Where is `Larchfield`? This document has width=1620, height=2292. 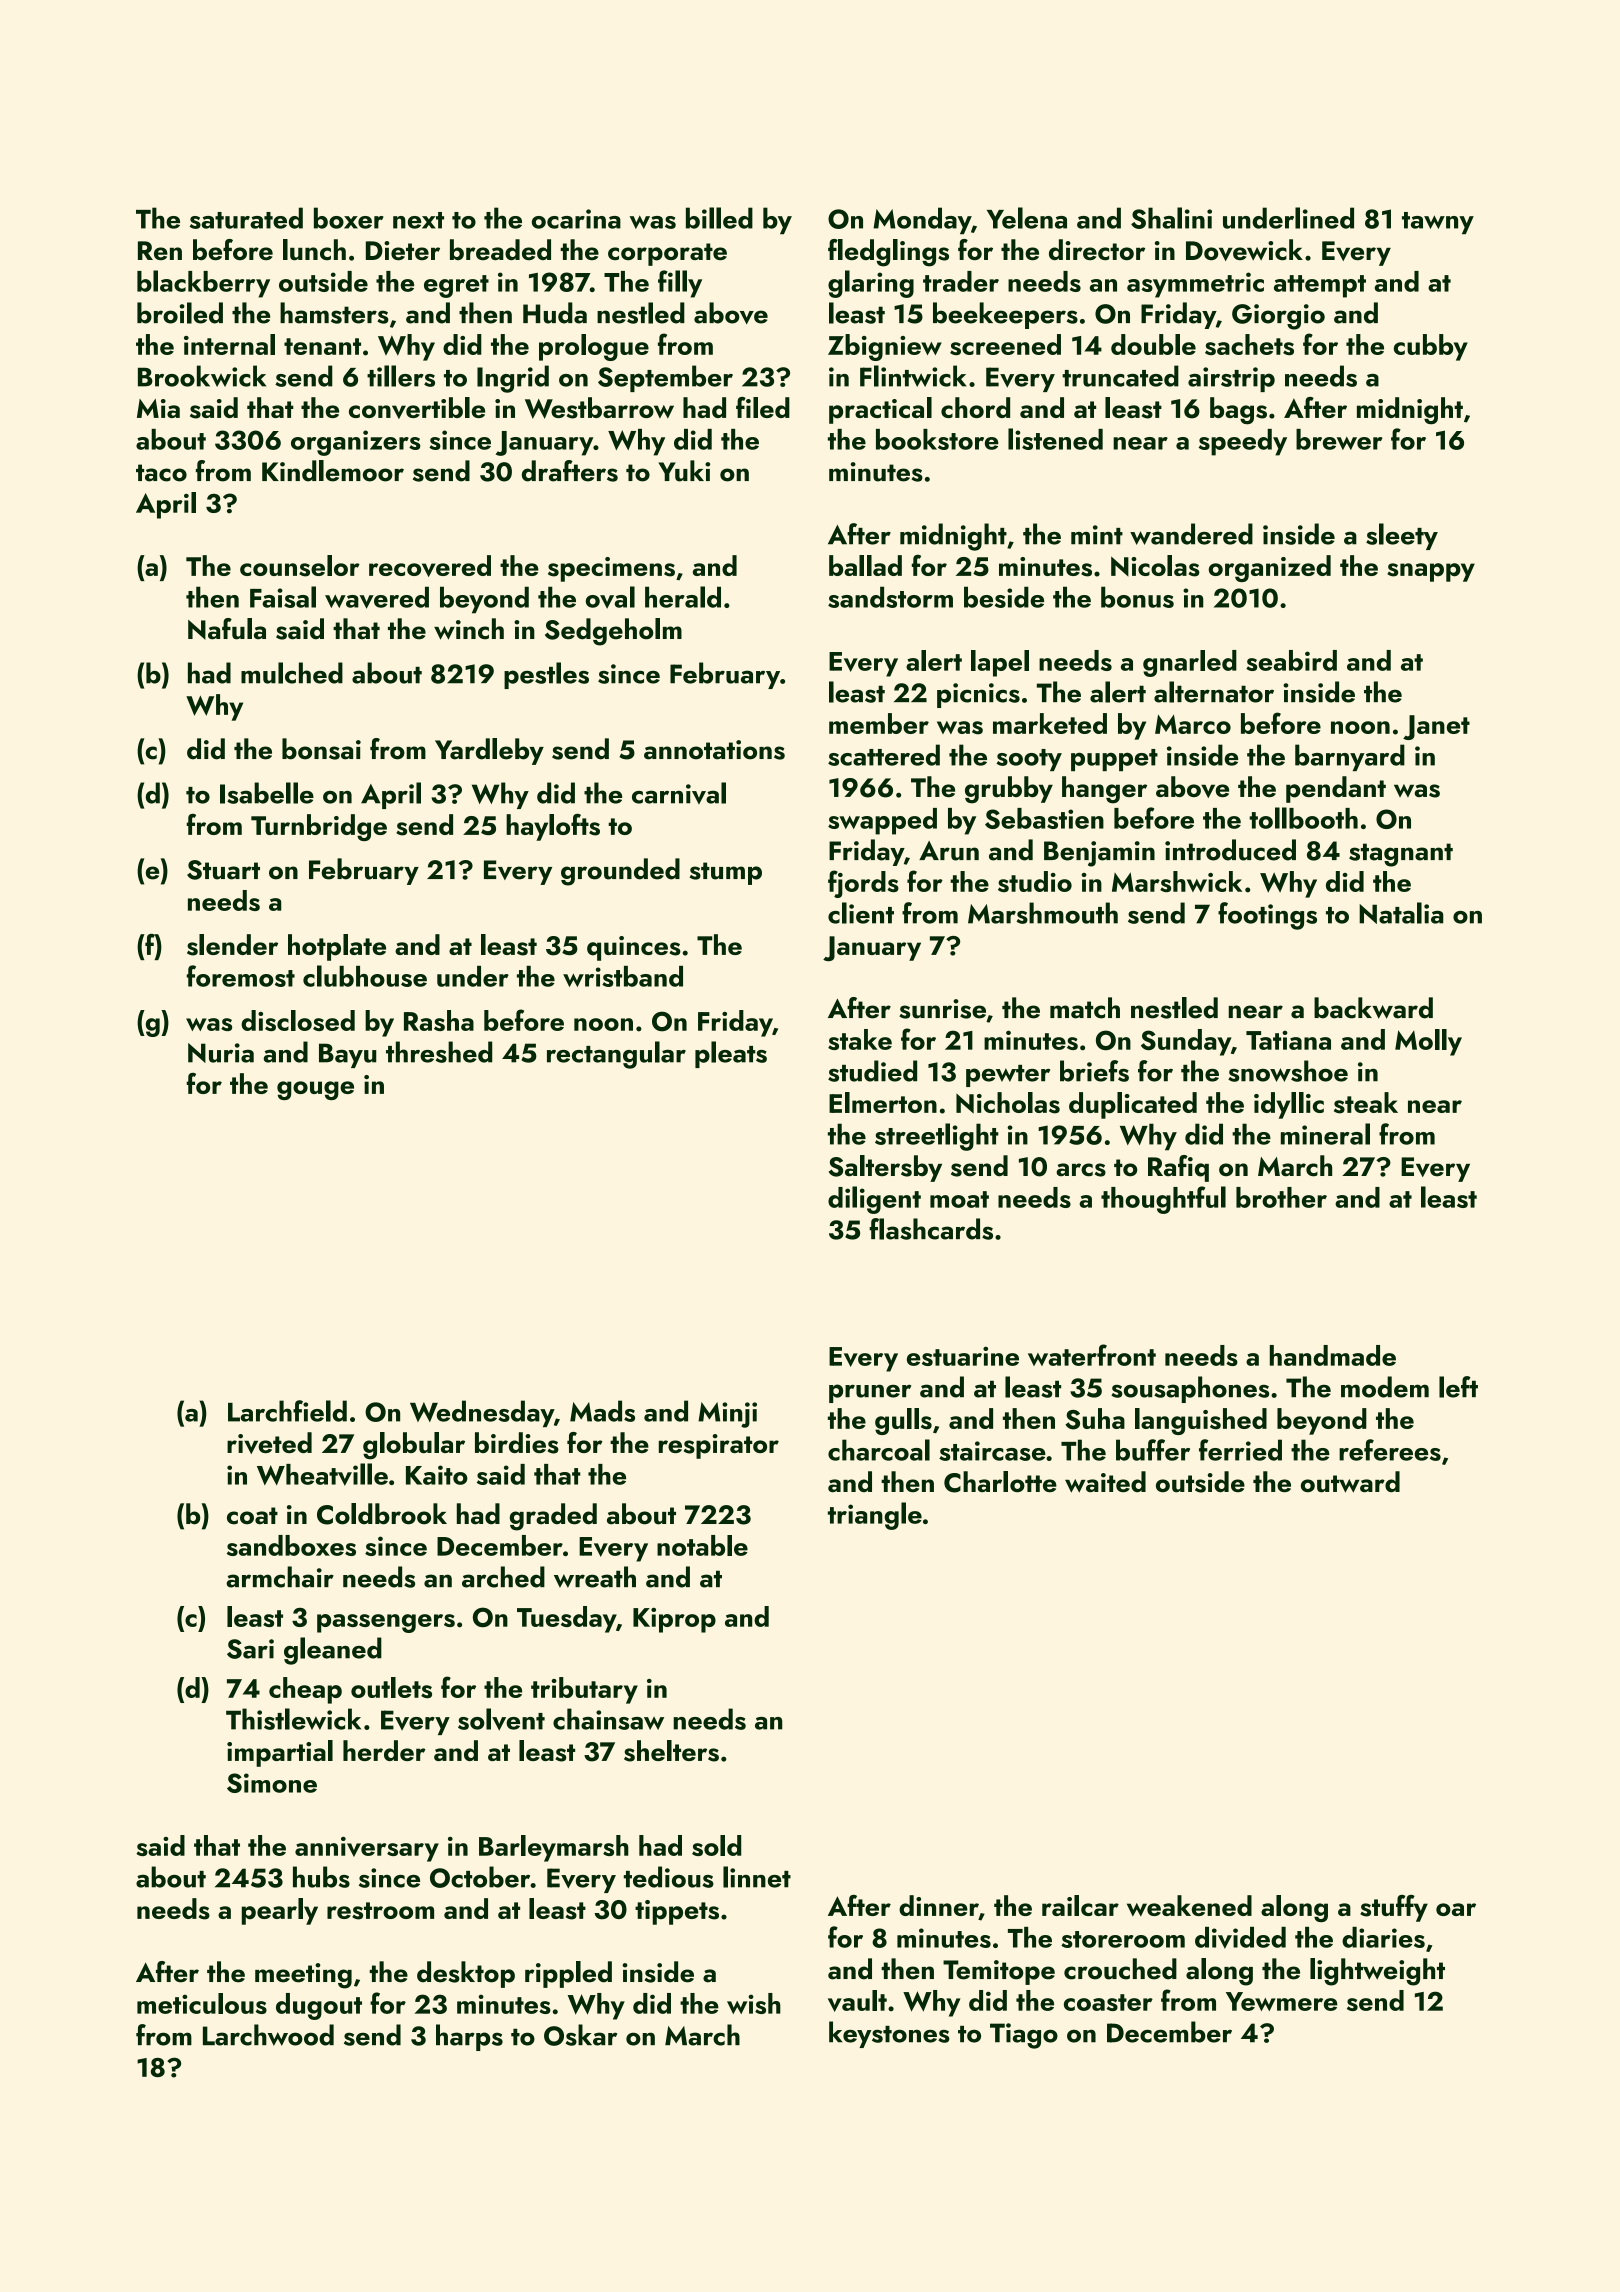 Larchfield is located at coordinates (287, 1411).
